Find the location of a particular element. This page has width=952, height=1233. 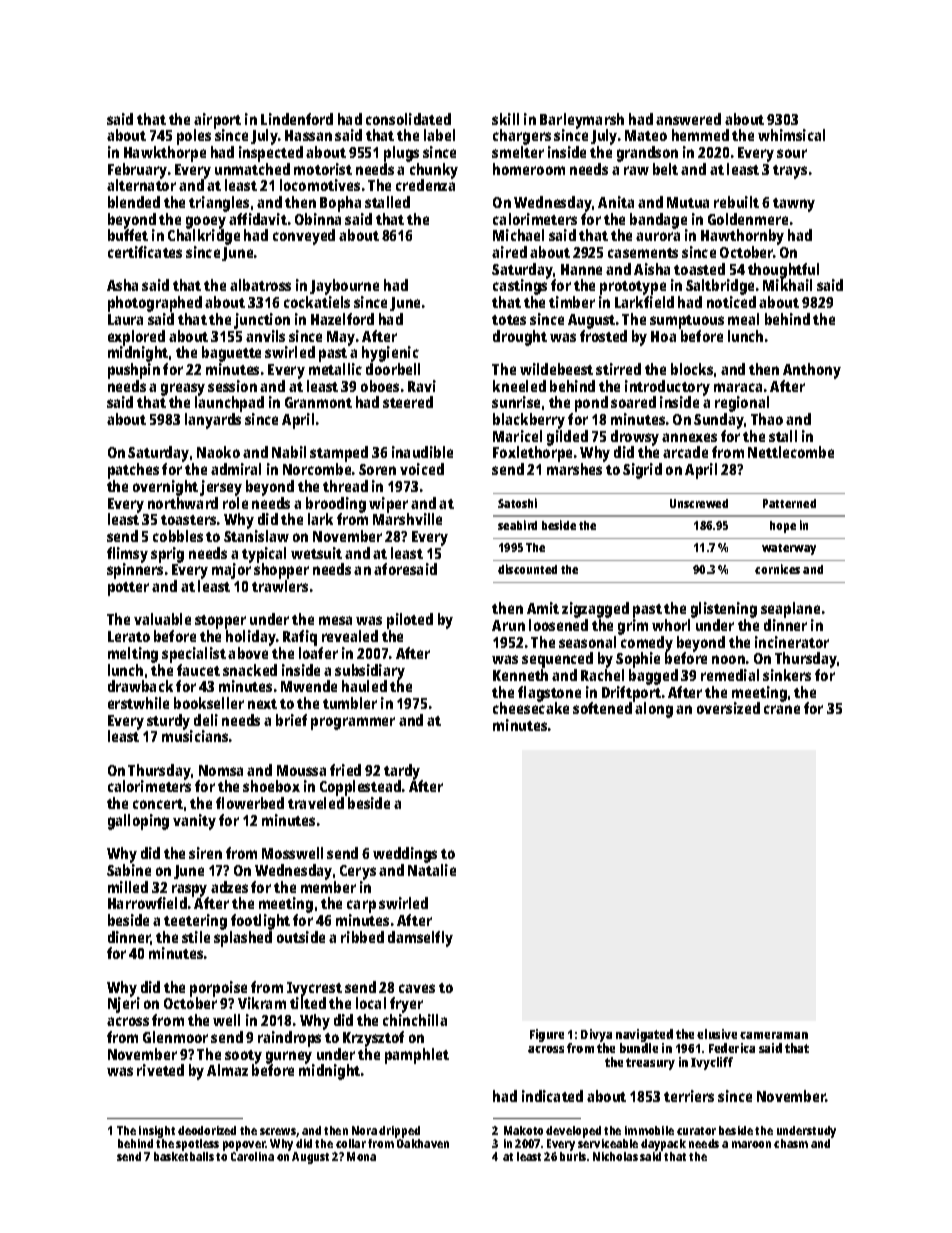

greasy is located at coordinates (183, 390).
